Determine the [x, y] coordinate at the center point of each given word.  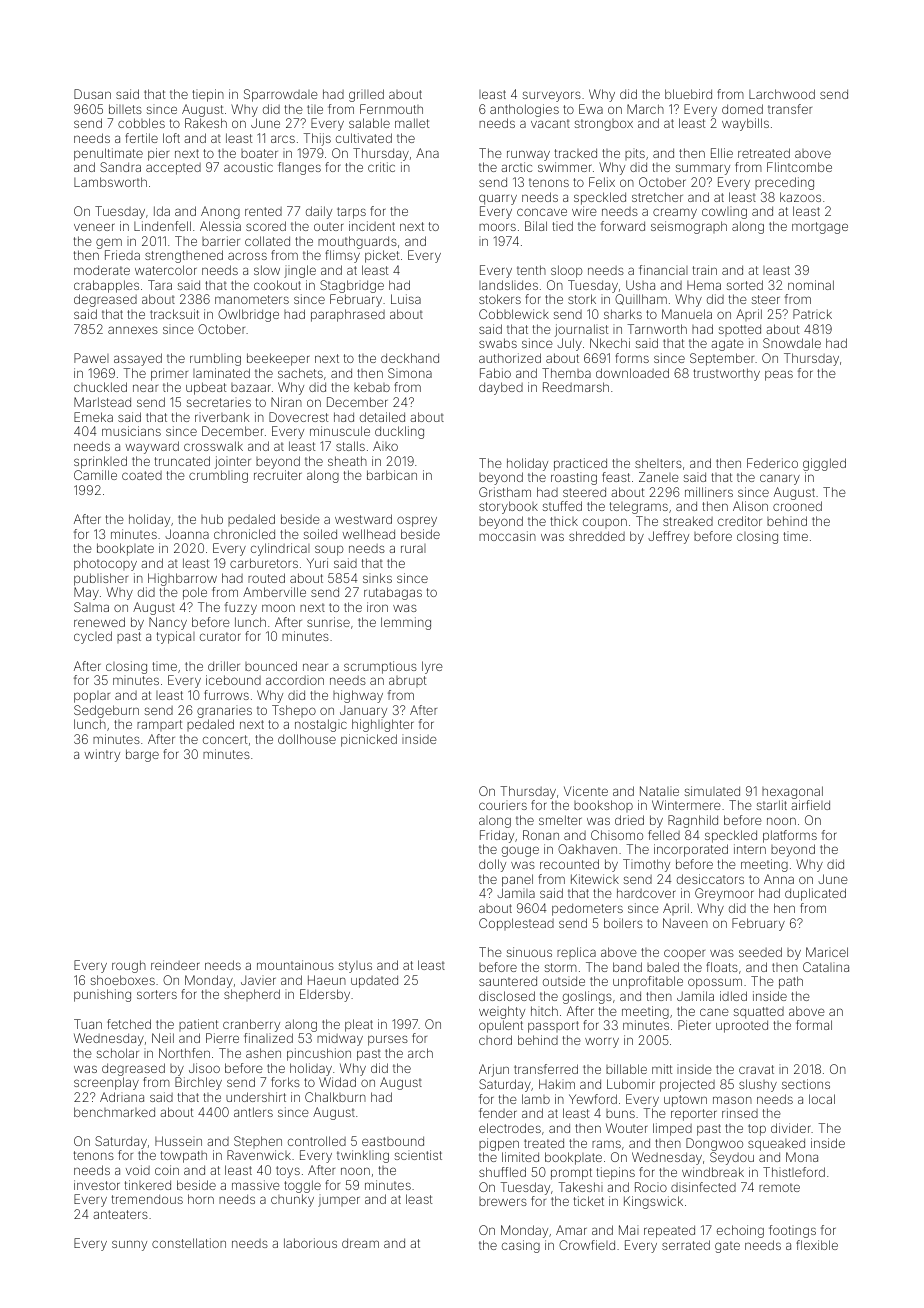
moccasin [507, 536]
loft [171, 138]
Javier [258, 980]
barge [142, 755]
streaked [688, 521]
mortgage [820, 228]
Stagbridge [352, 286]
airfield [810, 805]
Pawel [91, 358]
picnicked [369, 740]
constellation [189, 1243]
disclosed [507, 996]
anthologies [524, 110]
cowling [724, 212]
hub [212, 519]
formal [814, 1025]
